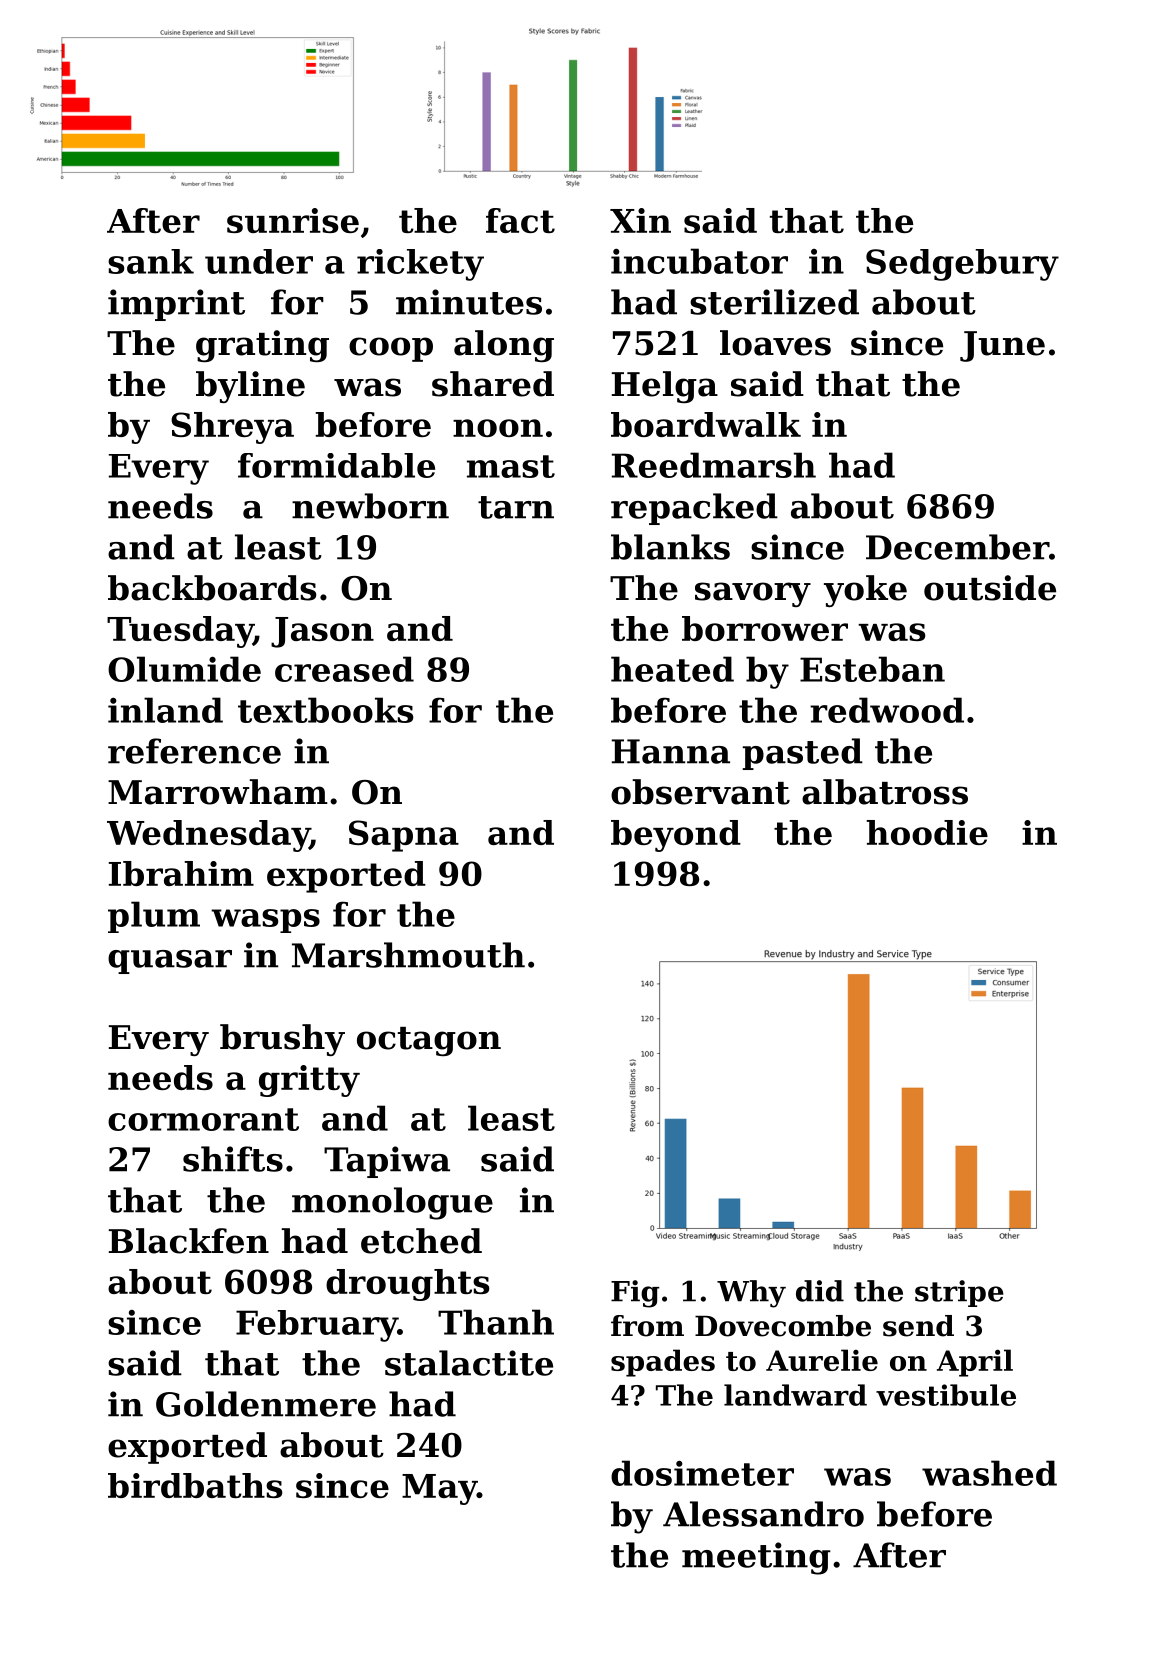 This page has height=1654, width=1165. Describe the element at coordinates (756, 1558) in the page. I see `meeting` at that location.
